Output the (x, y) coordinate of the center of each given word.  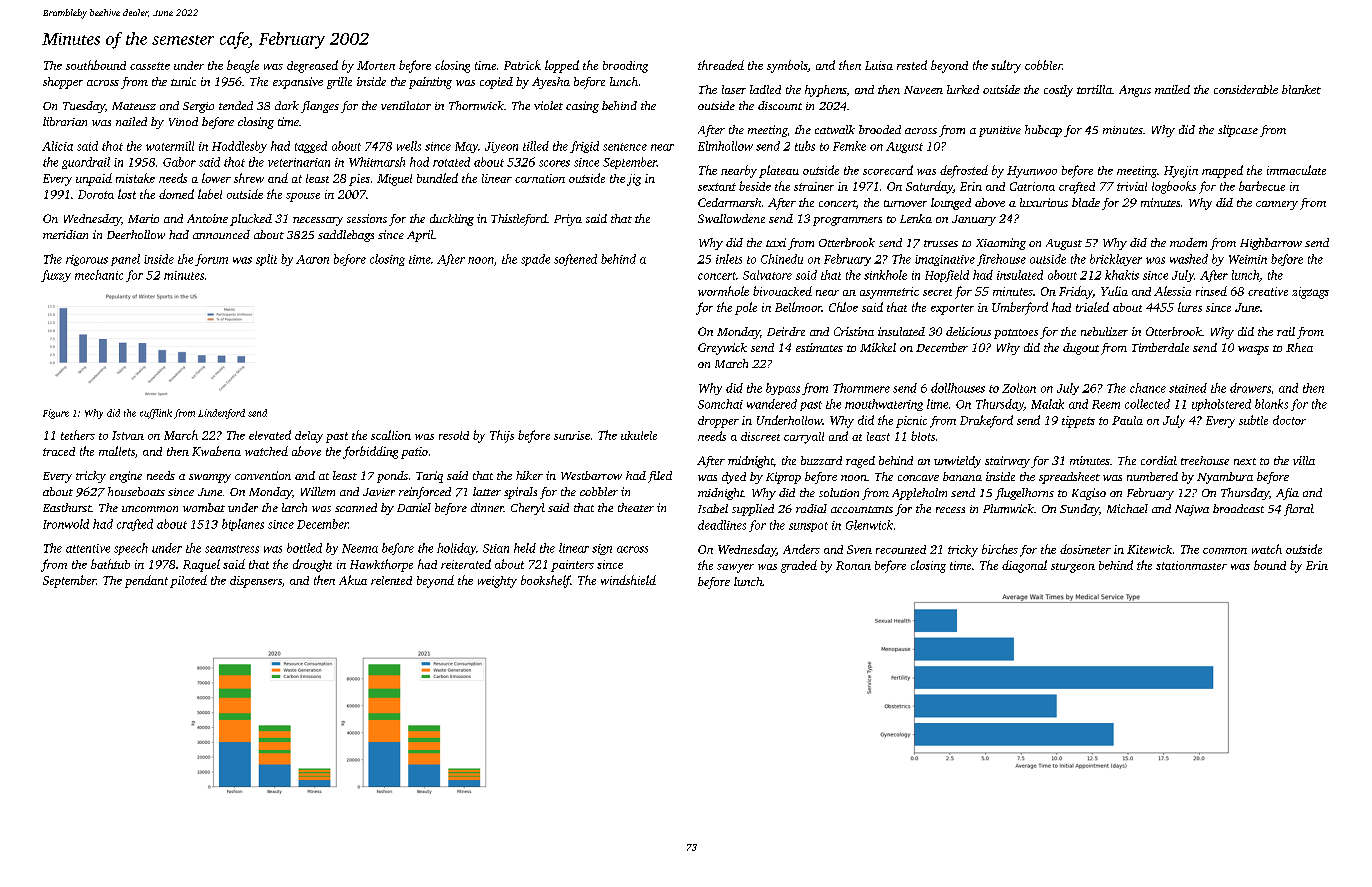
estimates (819, 347)
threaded (721, 65)
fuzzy (56, 276)
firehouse (1001, 260)
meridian (65, 234)
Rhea (1299, 347)
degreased (312, 66)
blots (923, 436)
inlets (729, 259)
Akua (353, 580)
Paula (1127, 420)
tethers (78, 435)
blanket (1301, 89)
